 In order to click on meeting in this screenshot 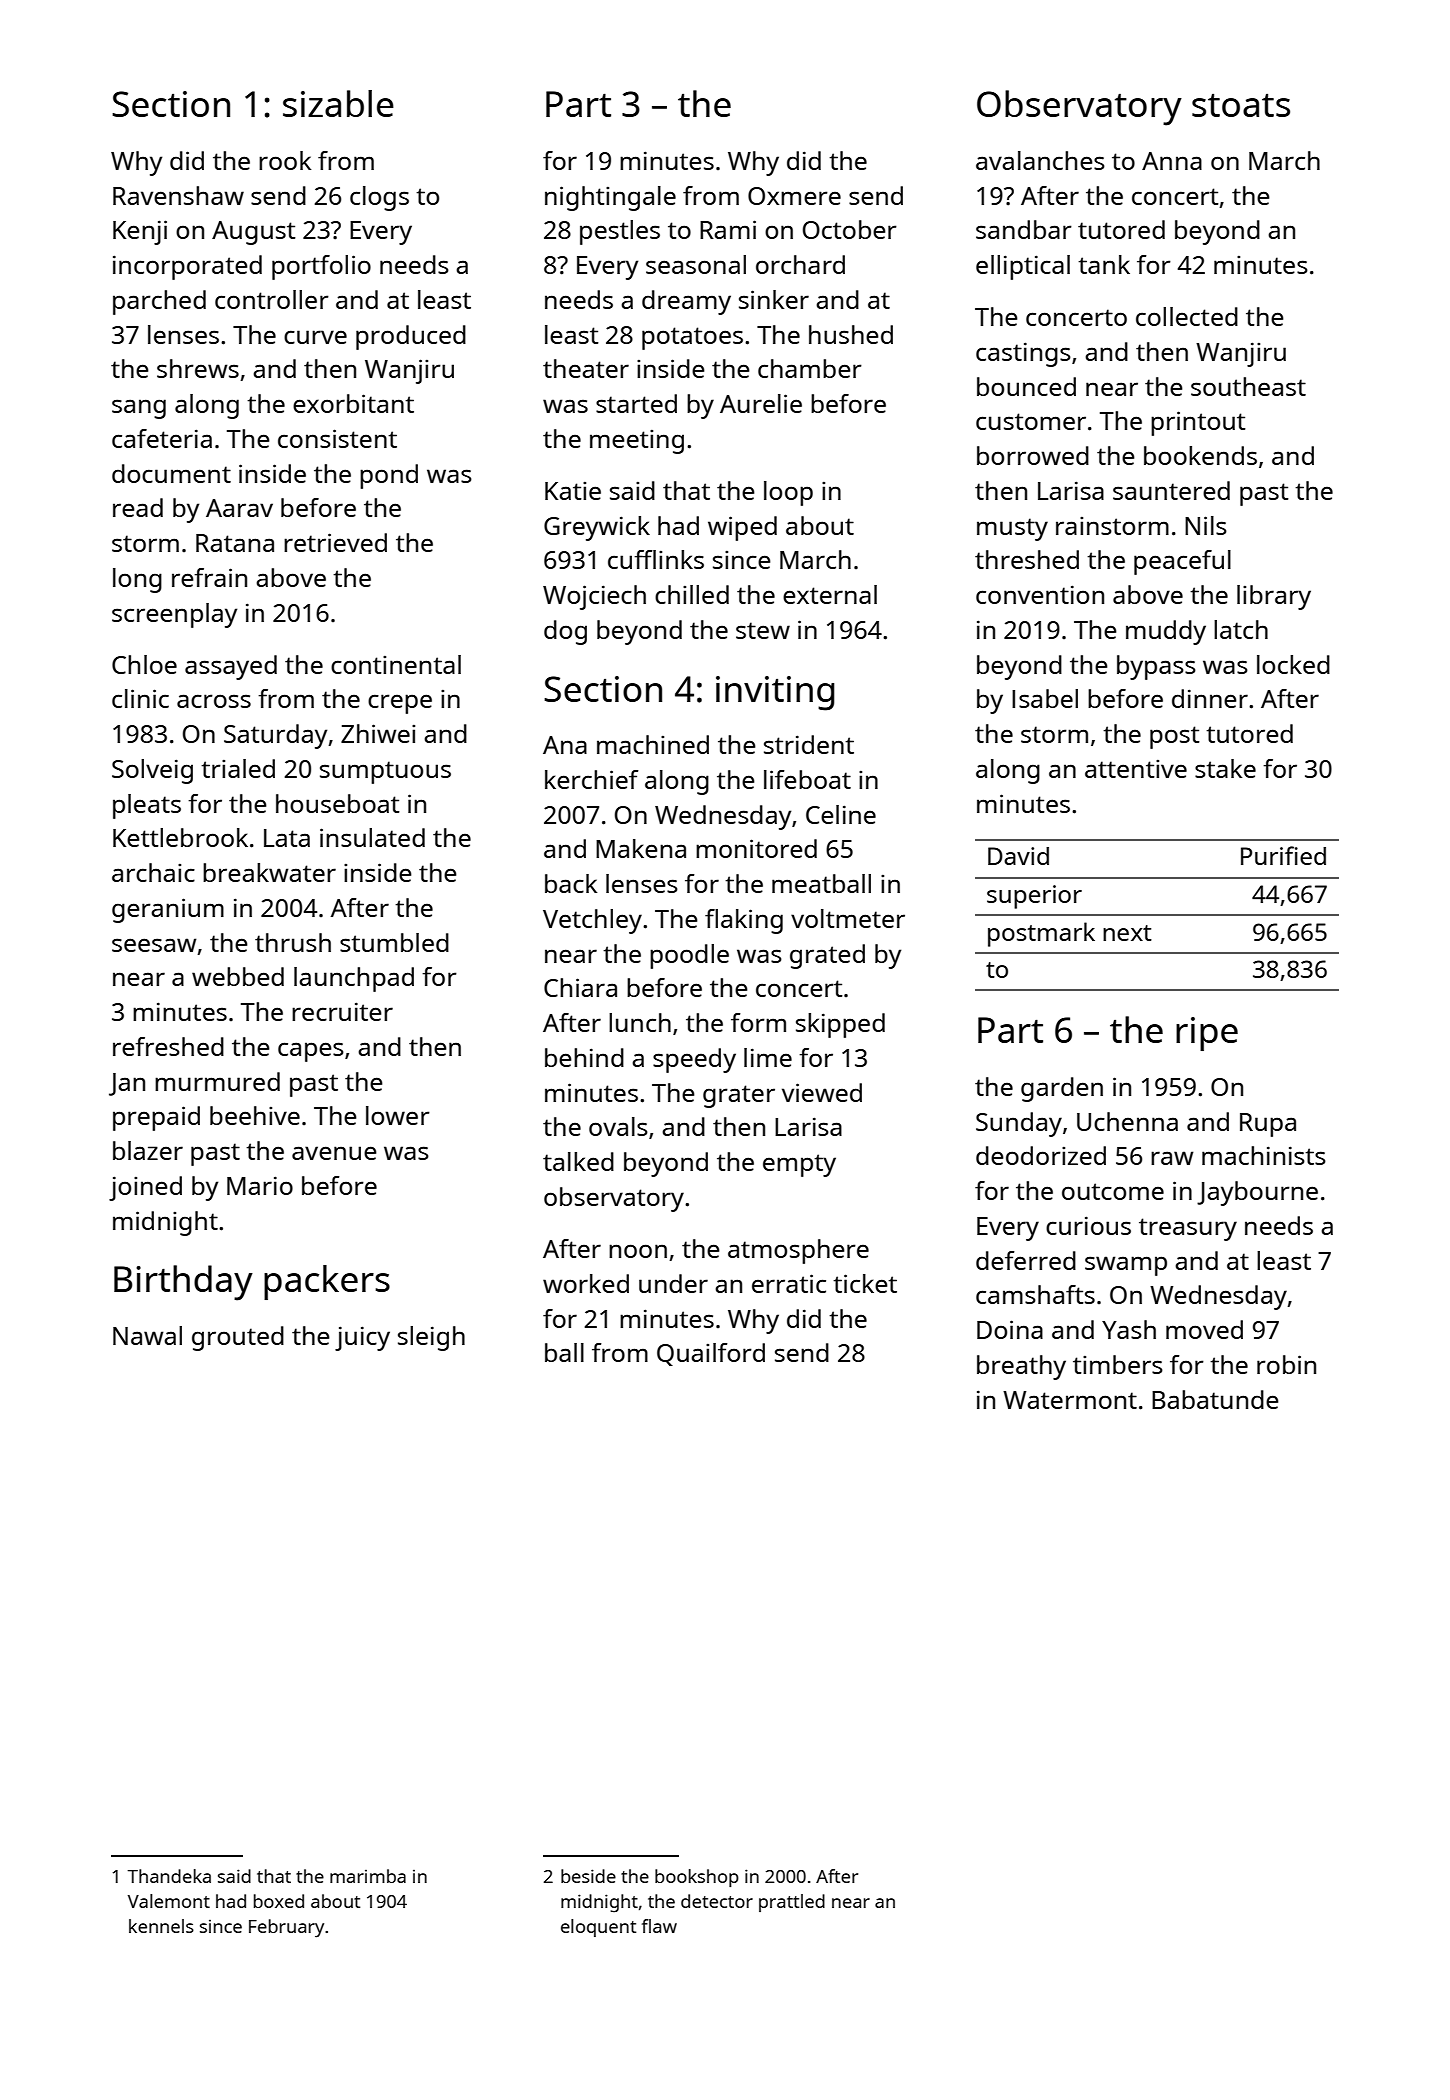, I will do `click(637, 441)`.
